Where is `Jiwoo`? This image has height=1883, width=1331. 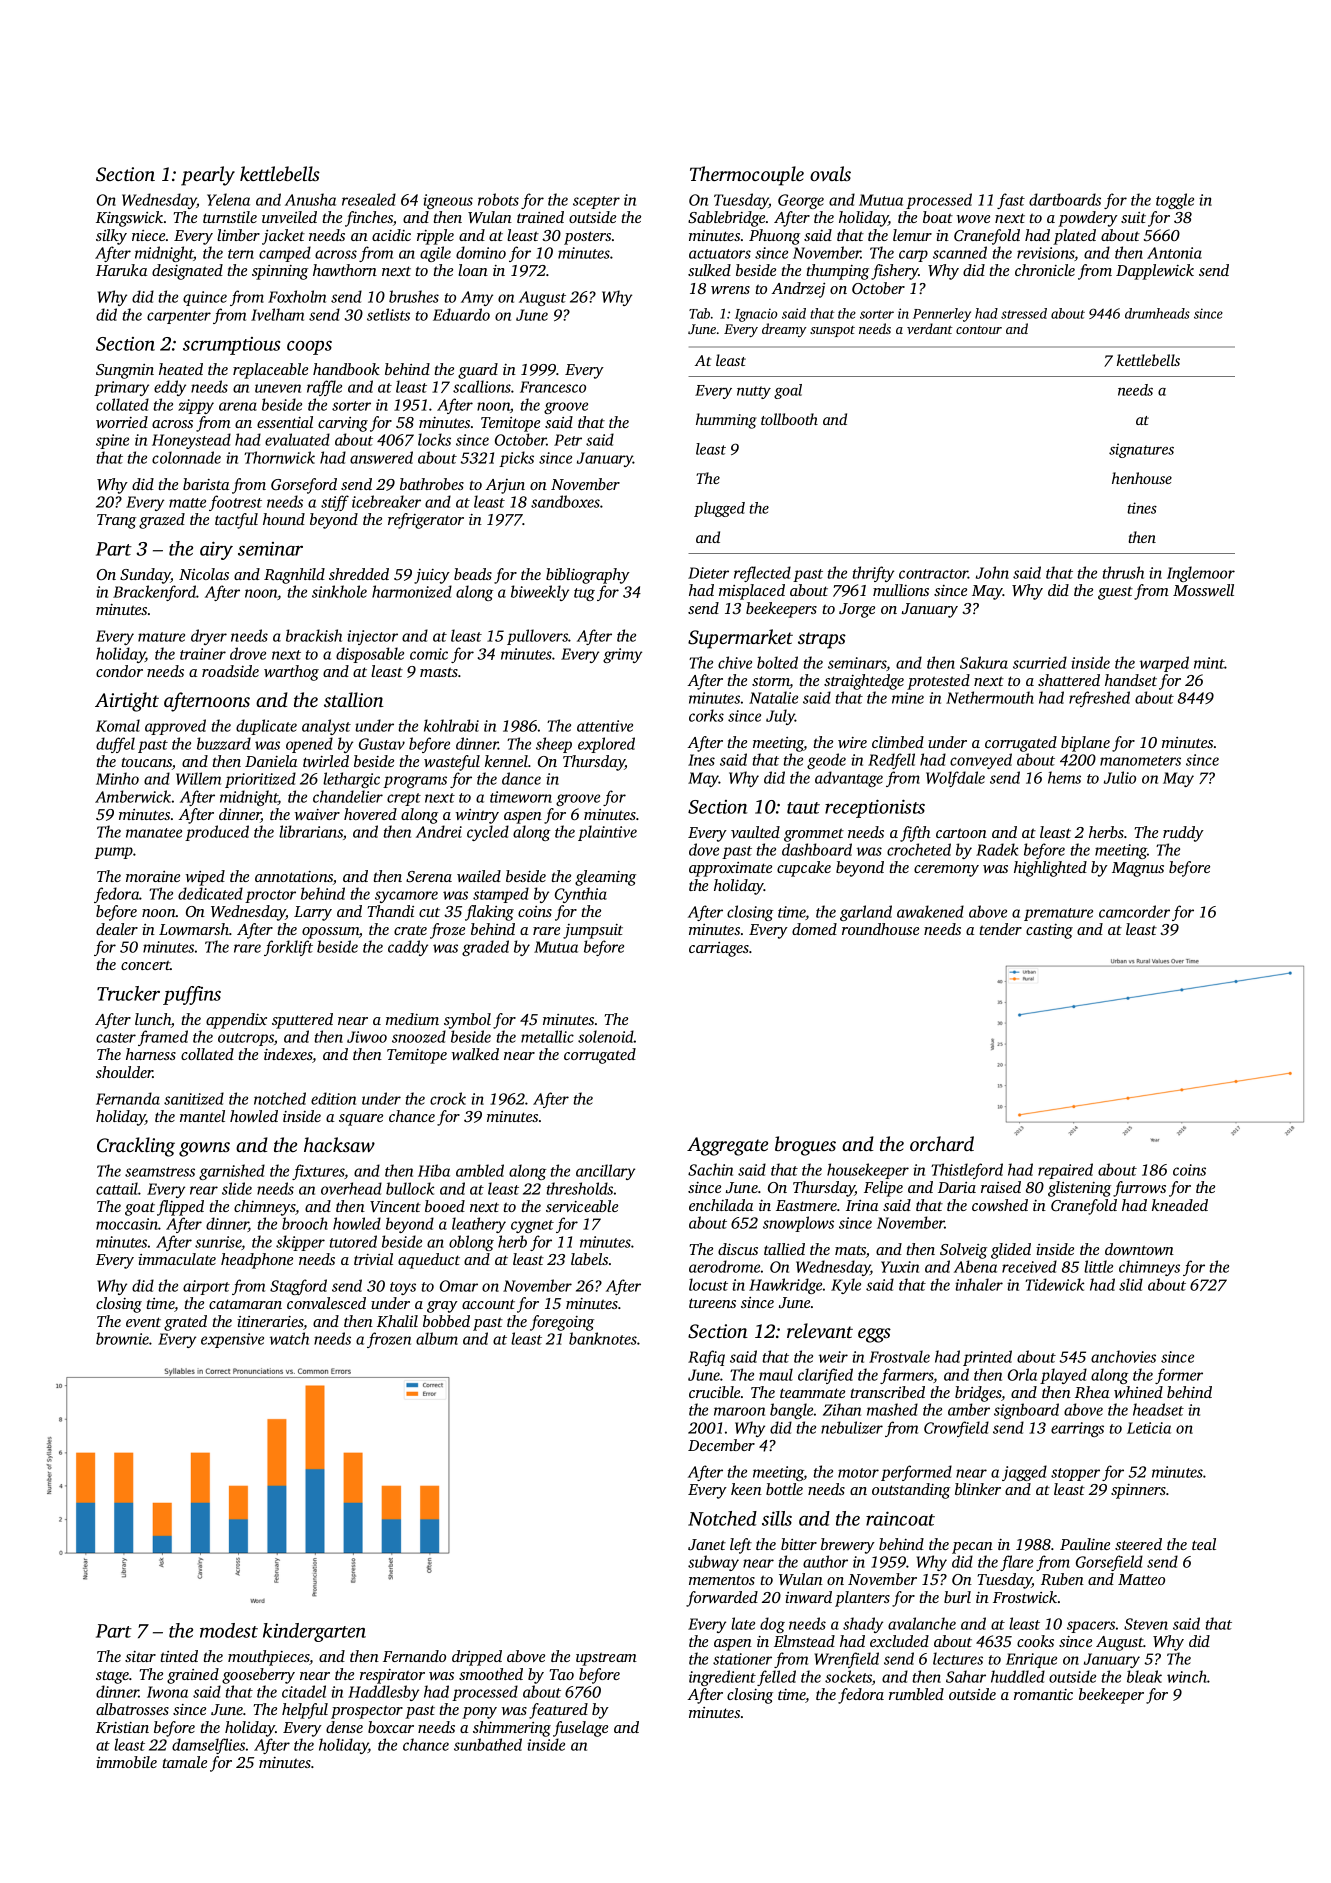 Jiwoo is located at coordinates (367, 1037).
